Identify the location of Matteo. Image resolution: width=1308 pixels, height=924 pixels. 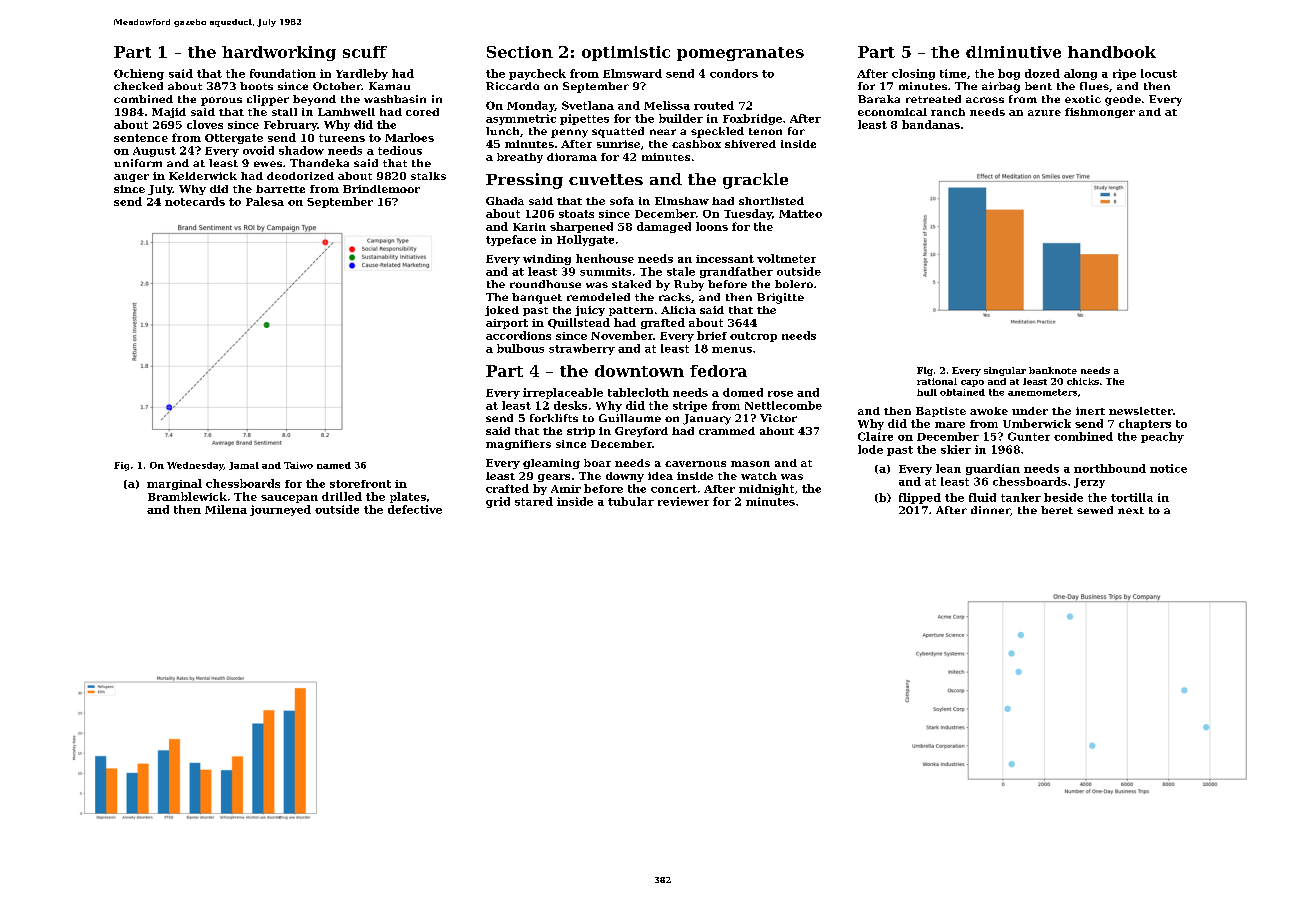
(800, 214).
